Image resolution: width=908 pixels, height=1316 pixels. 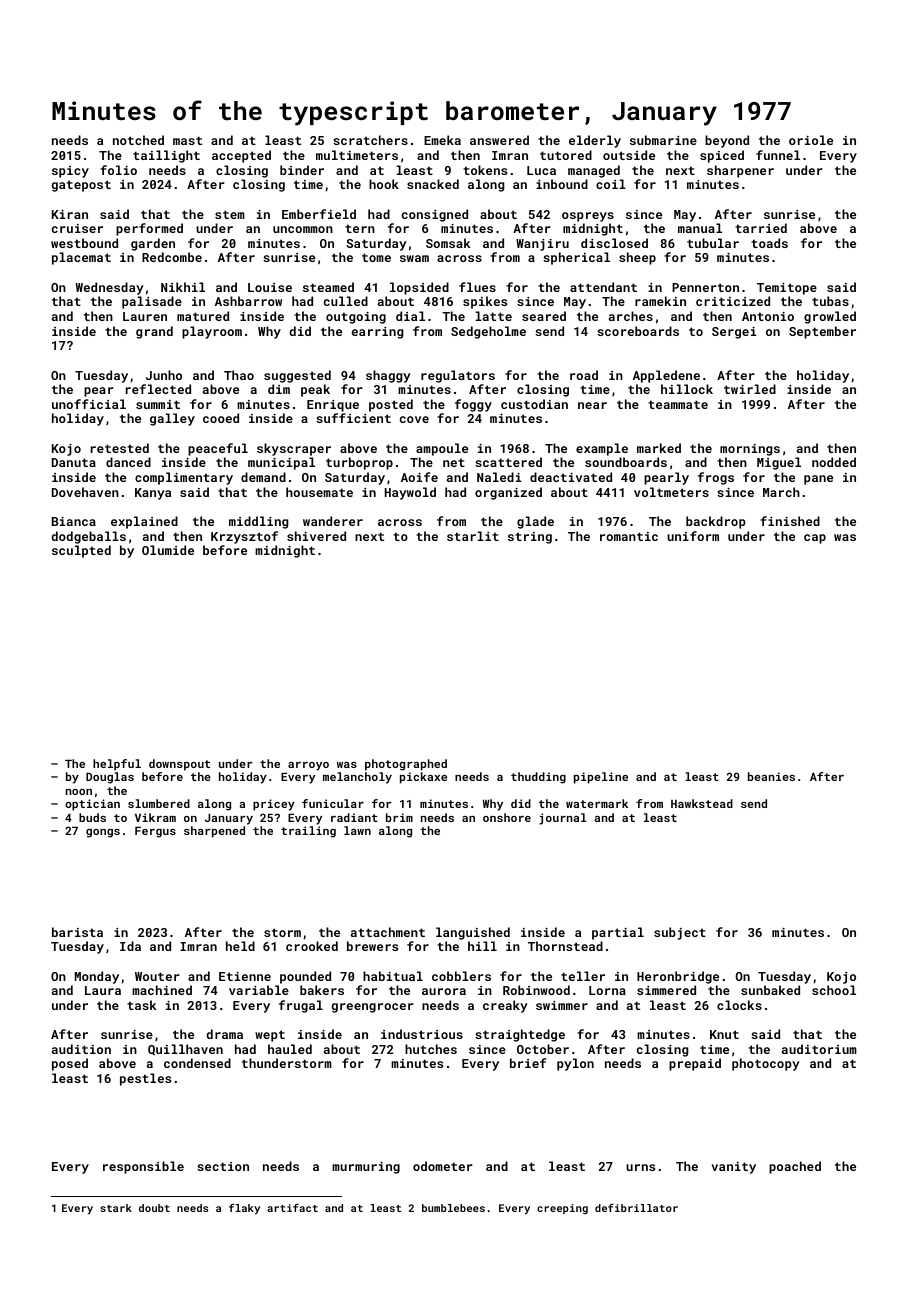 What do you see at coordinates (771, 776) in the image?
I see `beanies` at bounding box center [771, 776].
